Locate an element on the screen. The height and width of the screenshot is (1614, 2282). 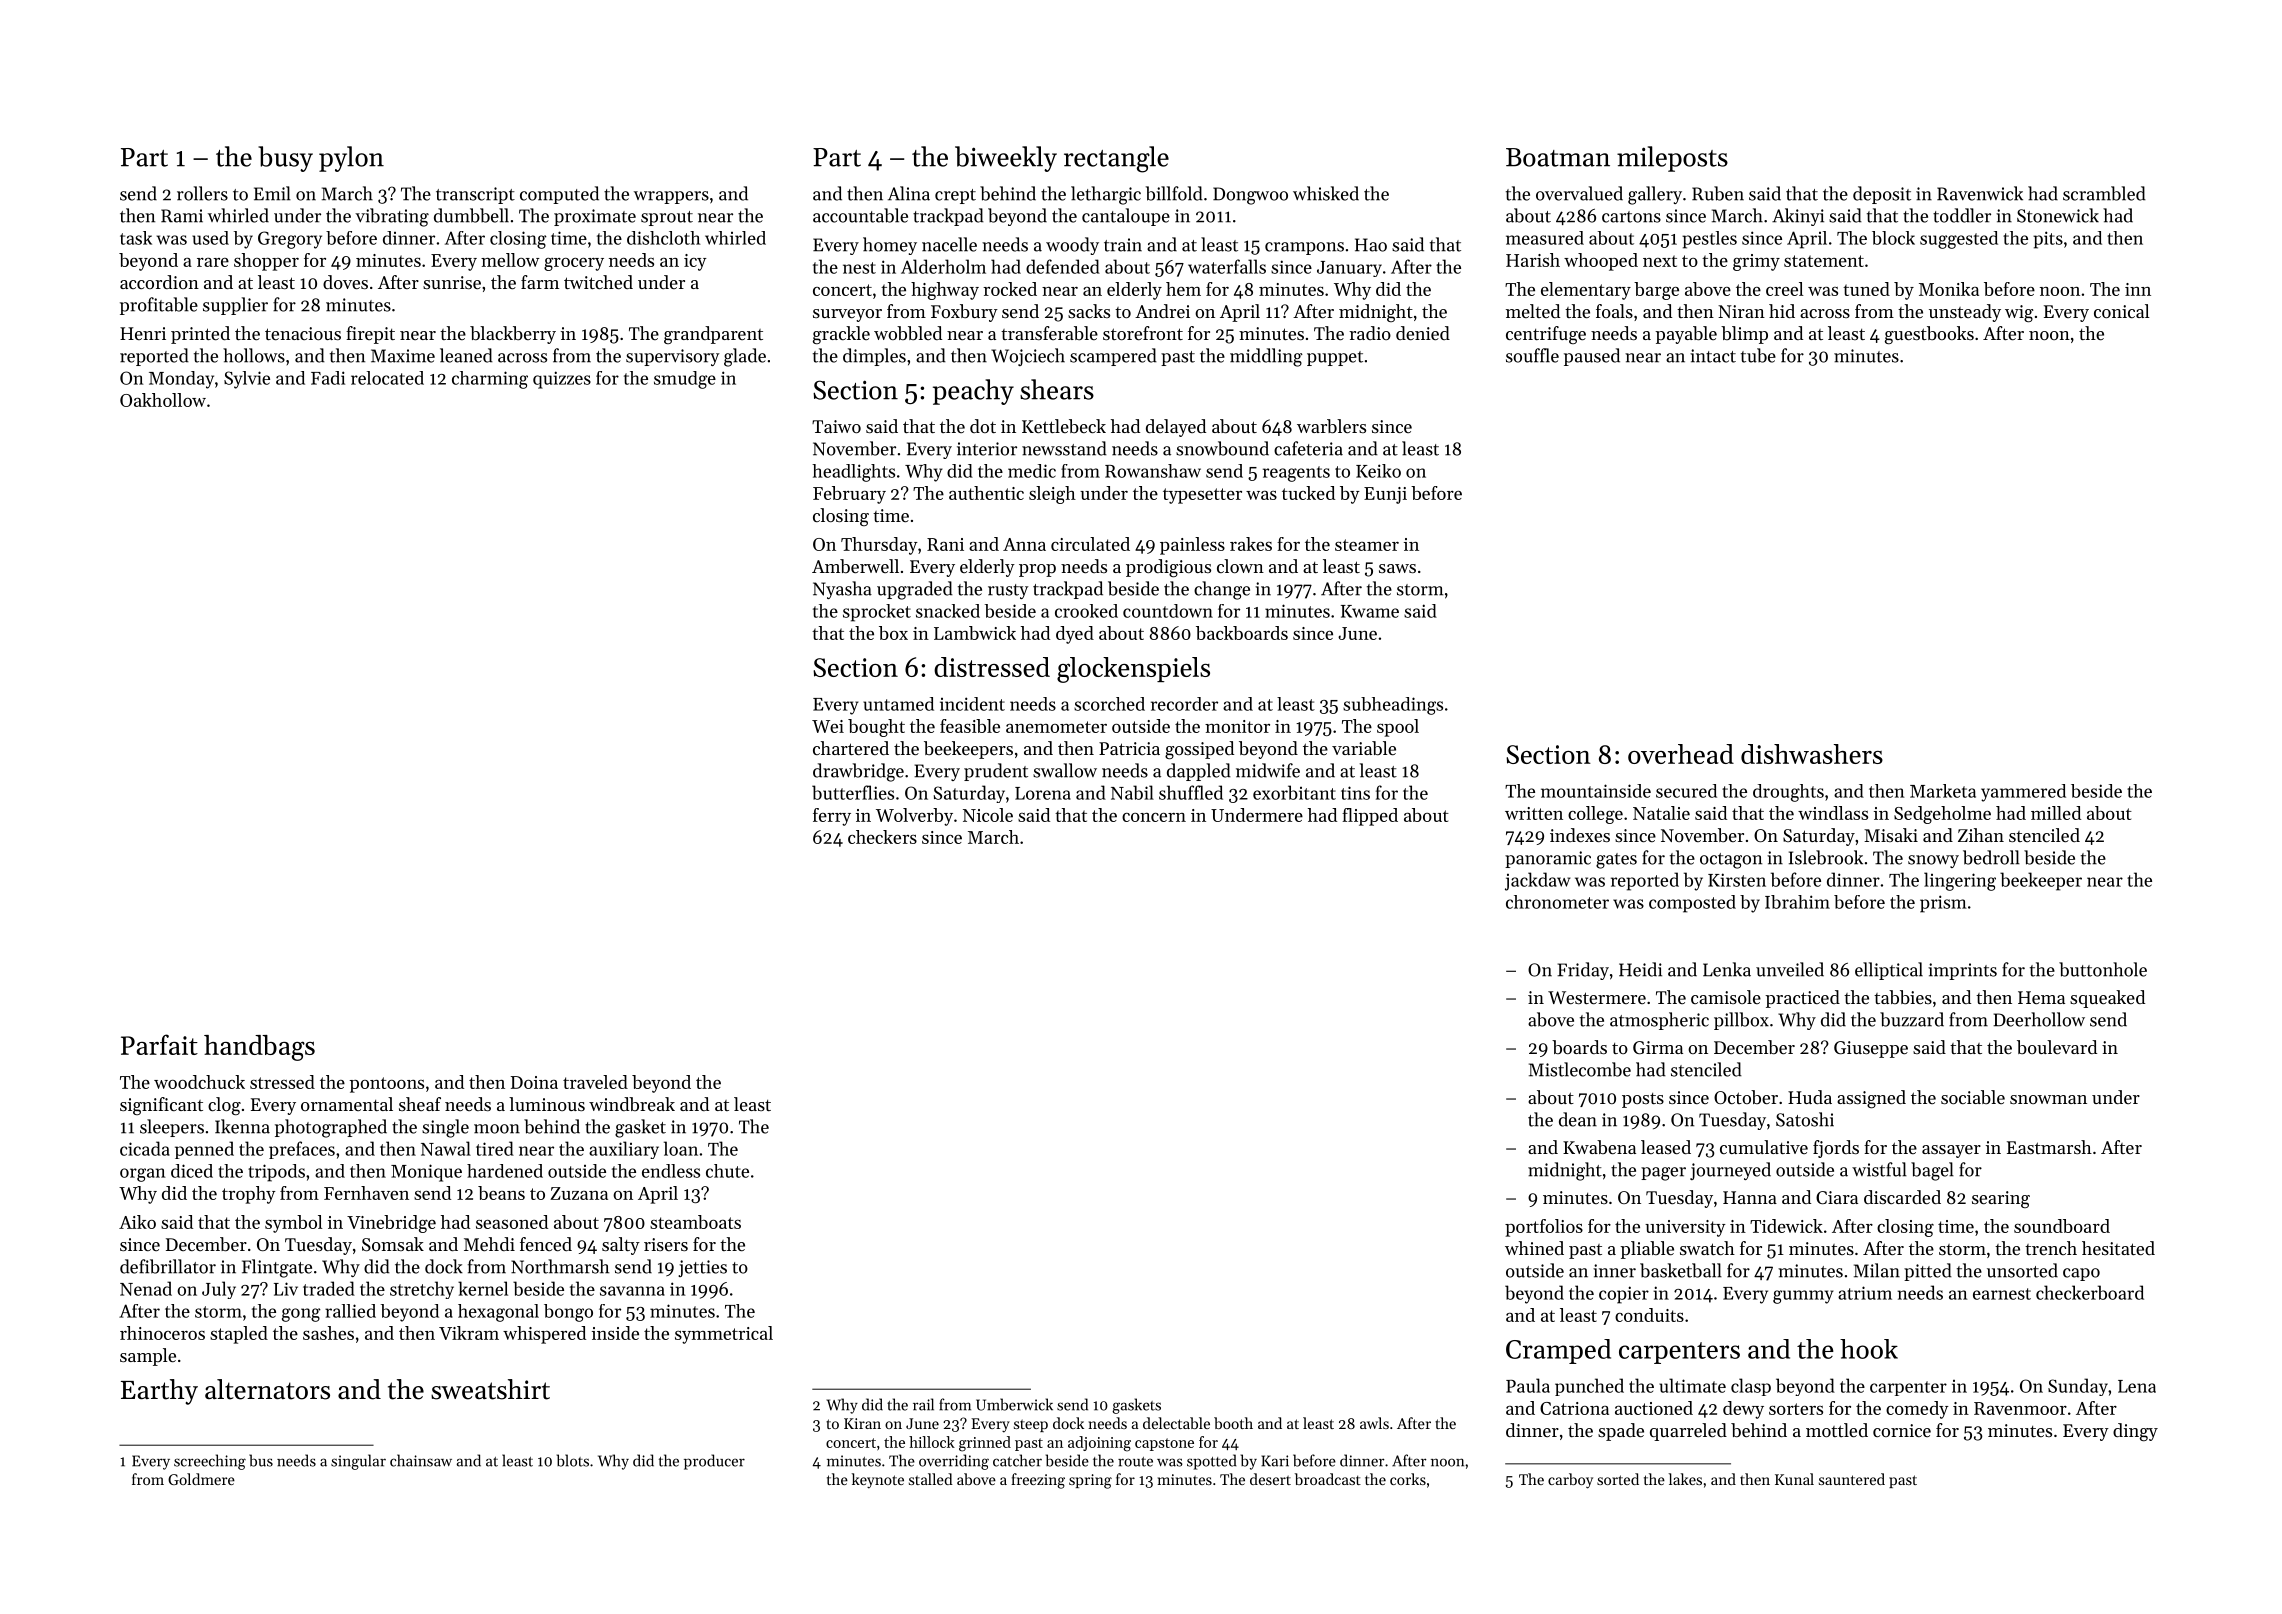
spring is located at coordinates (1090, 1481).
